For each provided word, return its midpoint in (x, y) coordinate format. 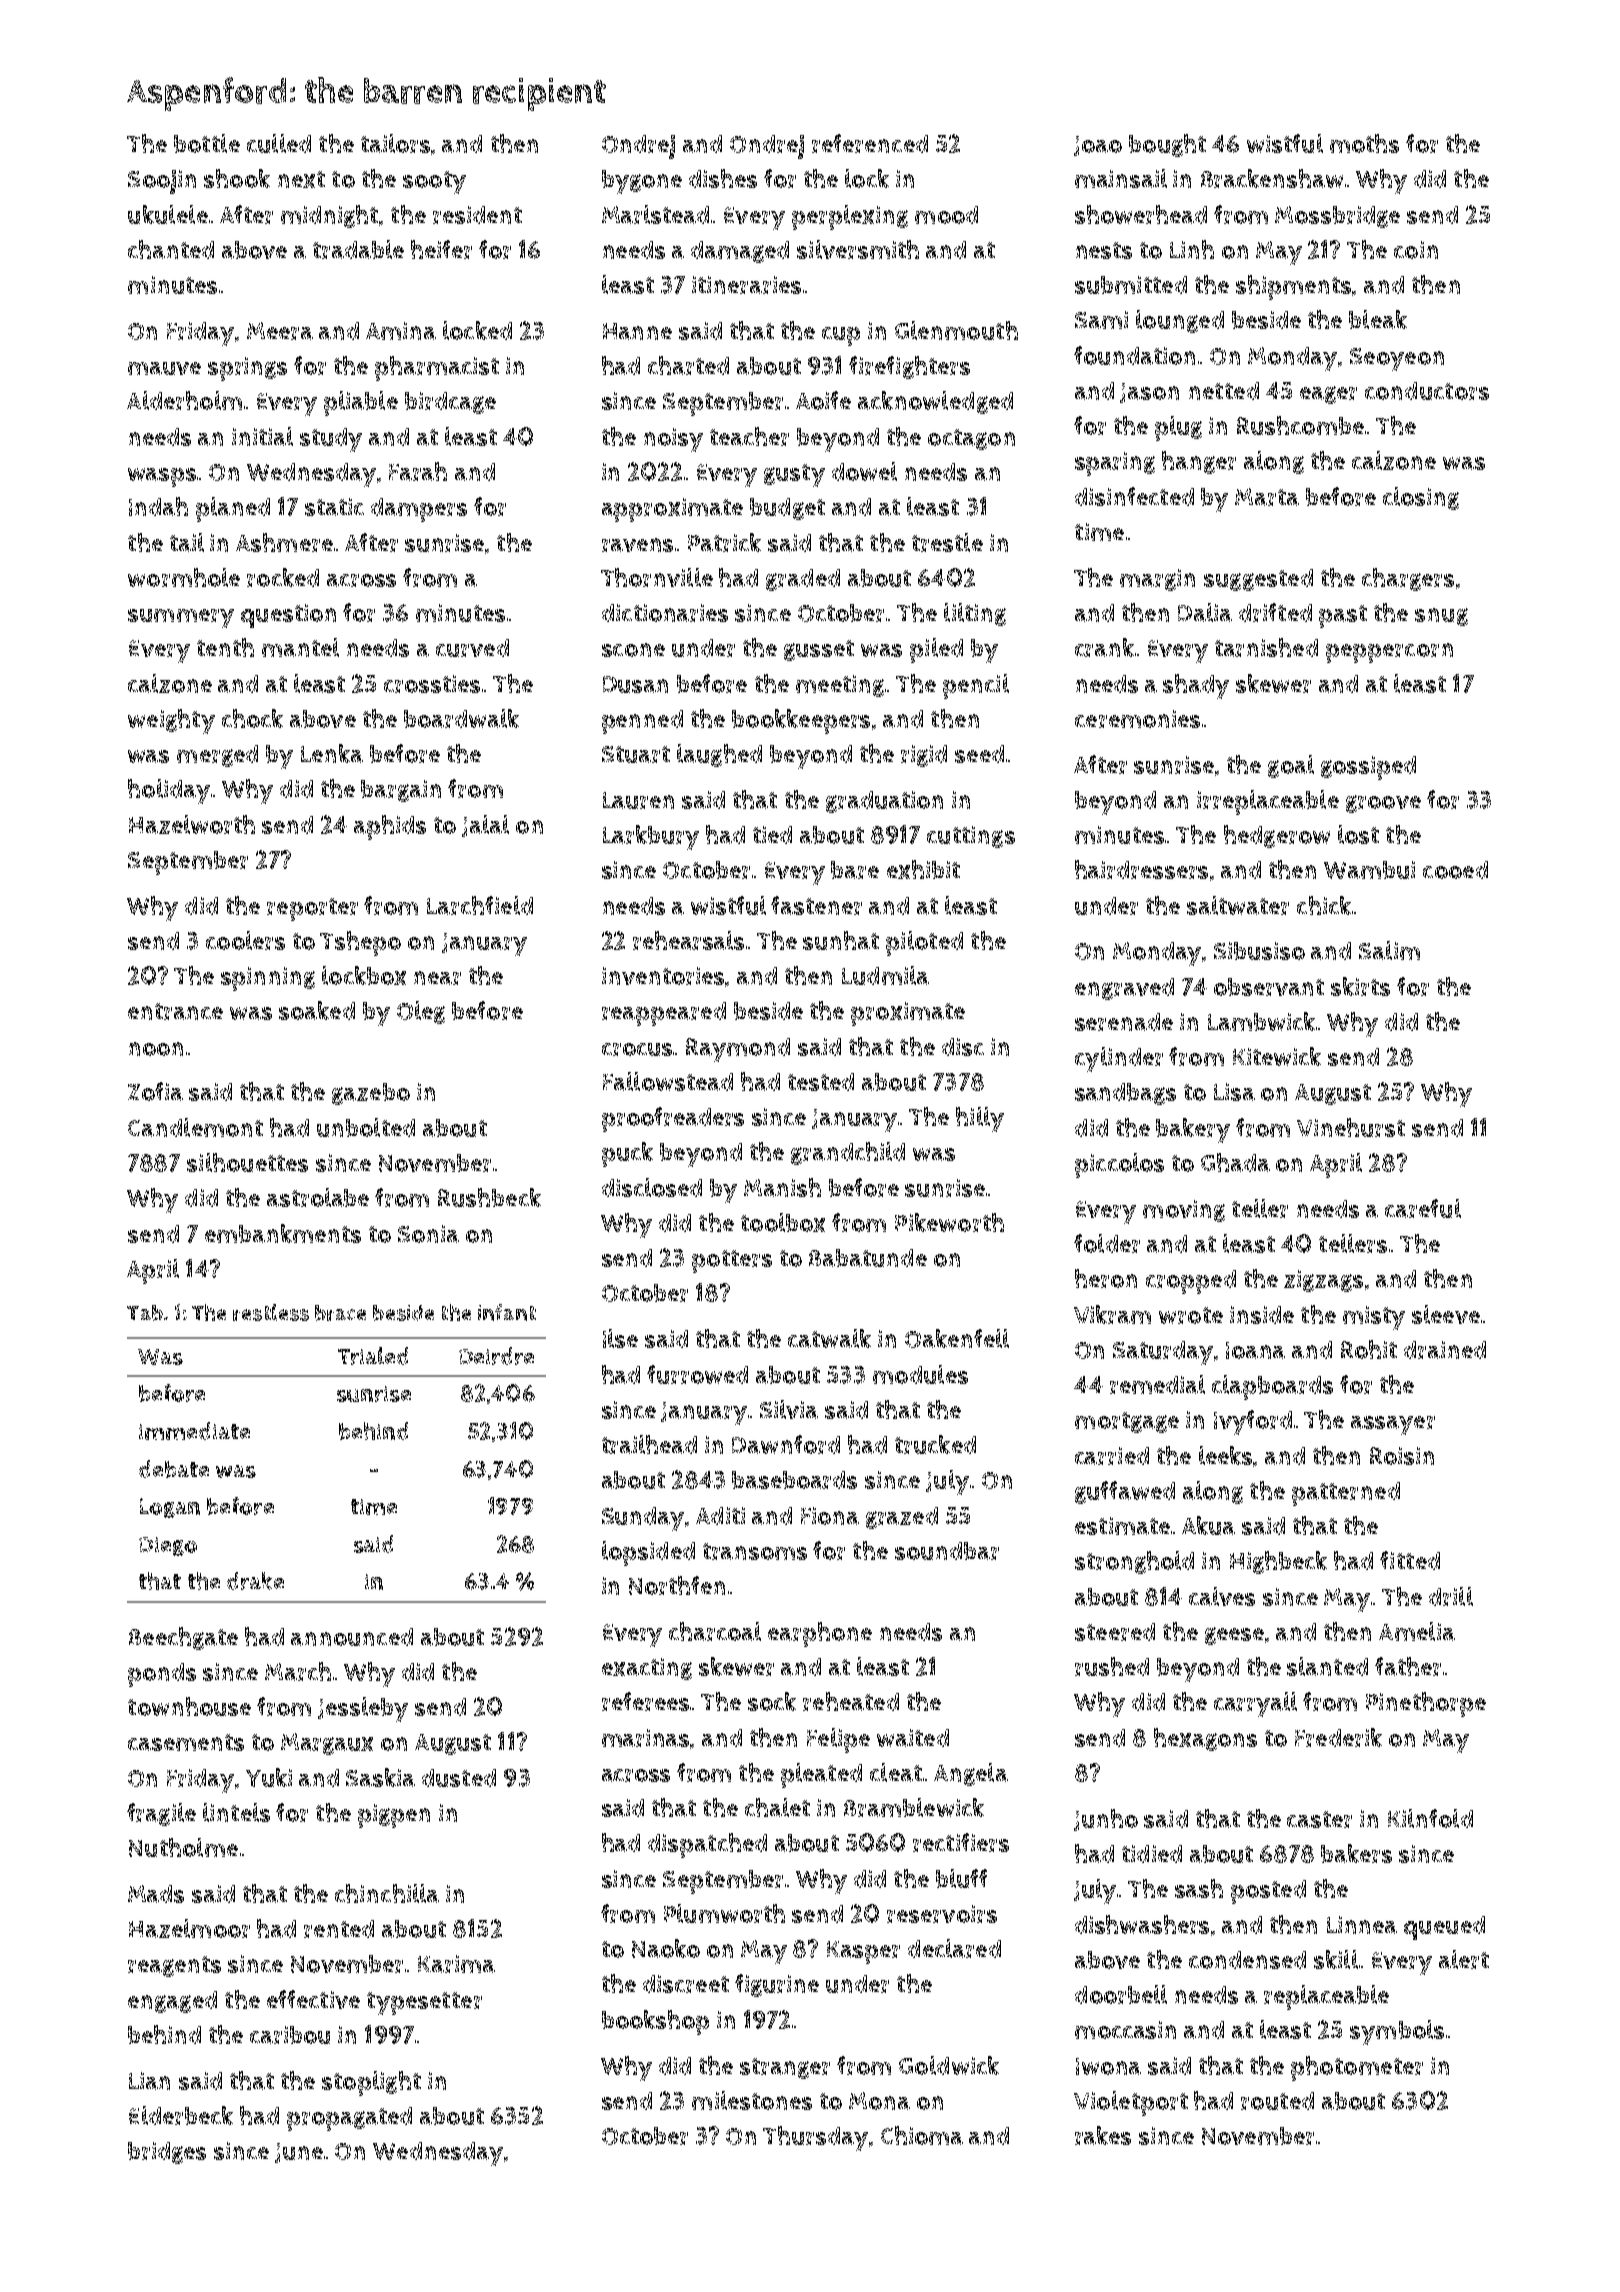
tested (821, 1082)
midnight (329, 216)
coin (1416, 250)
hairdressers (1141, 869)
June (299, 2153)
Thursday (815, 2138)
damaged (740, 252)
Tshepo (360, 943)
